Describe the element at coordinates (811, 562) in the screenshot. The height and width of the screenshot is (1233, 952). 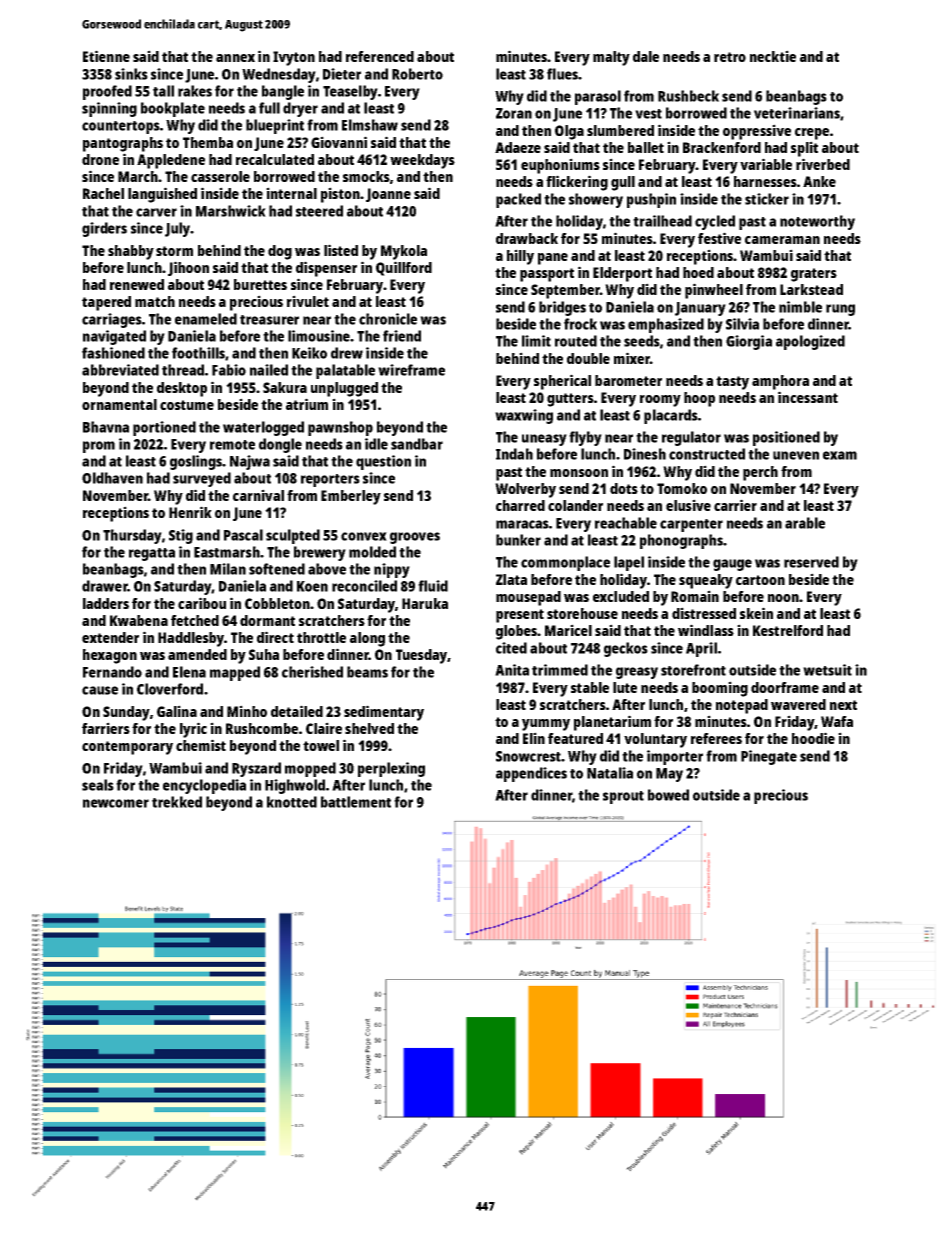
I see `reserved` at that location.
